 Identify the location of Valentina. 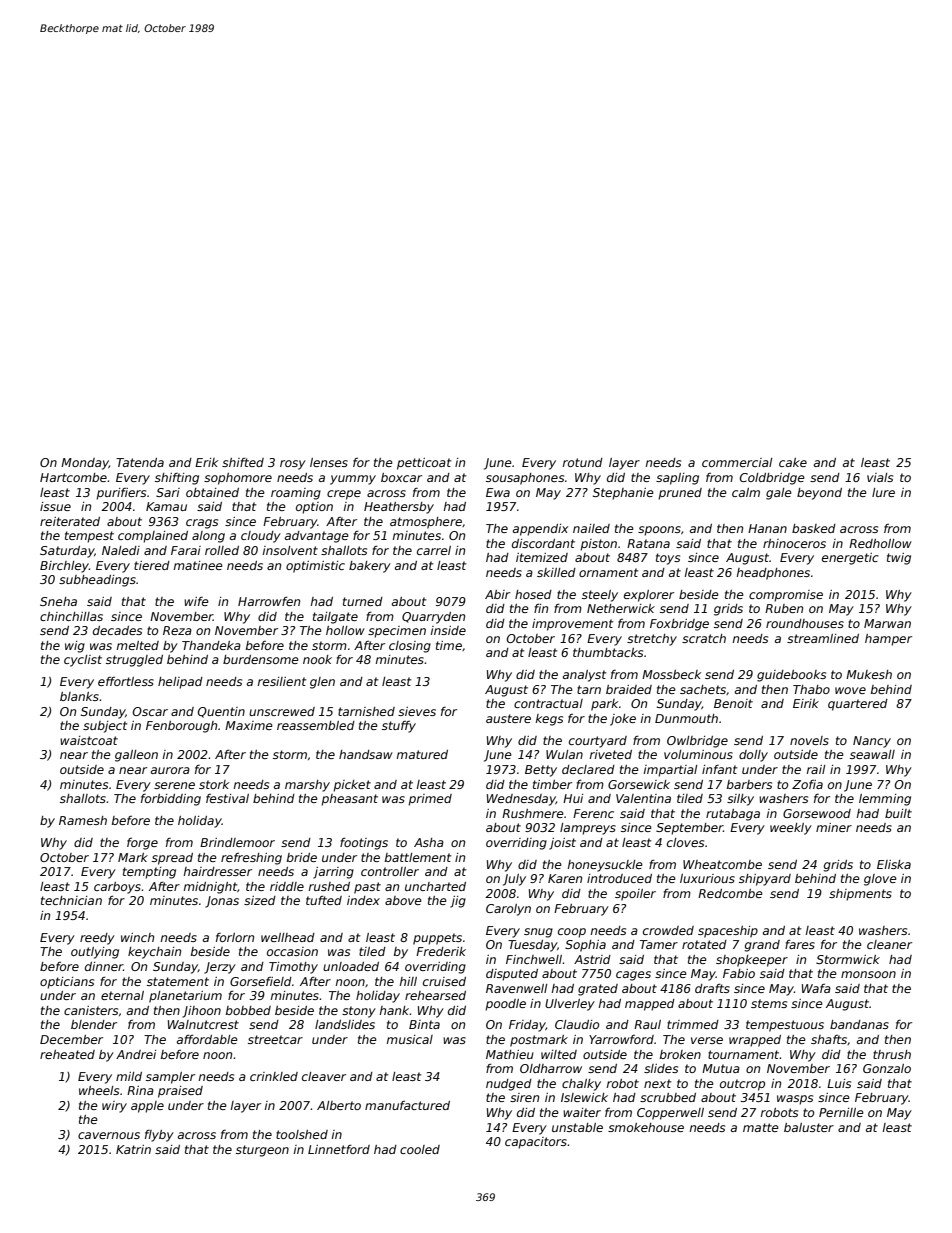
(643, 798).
